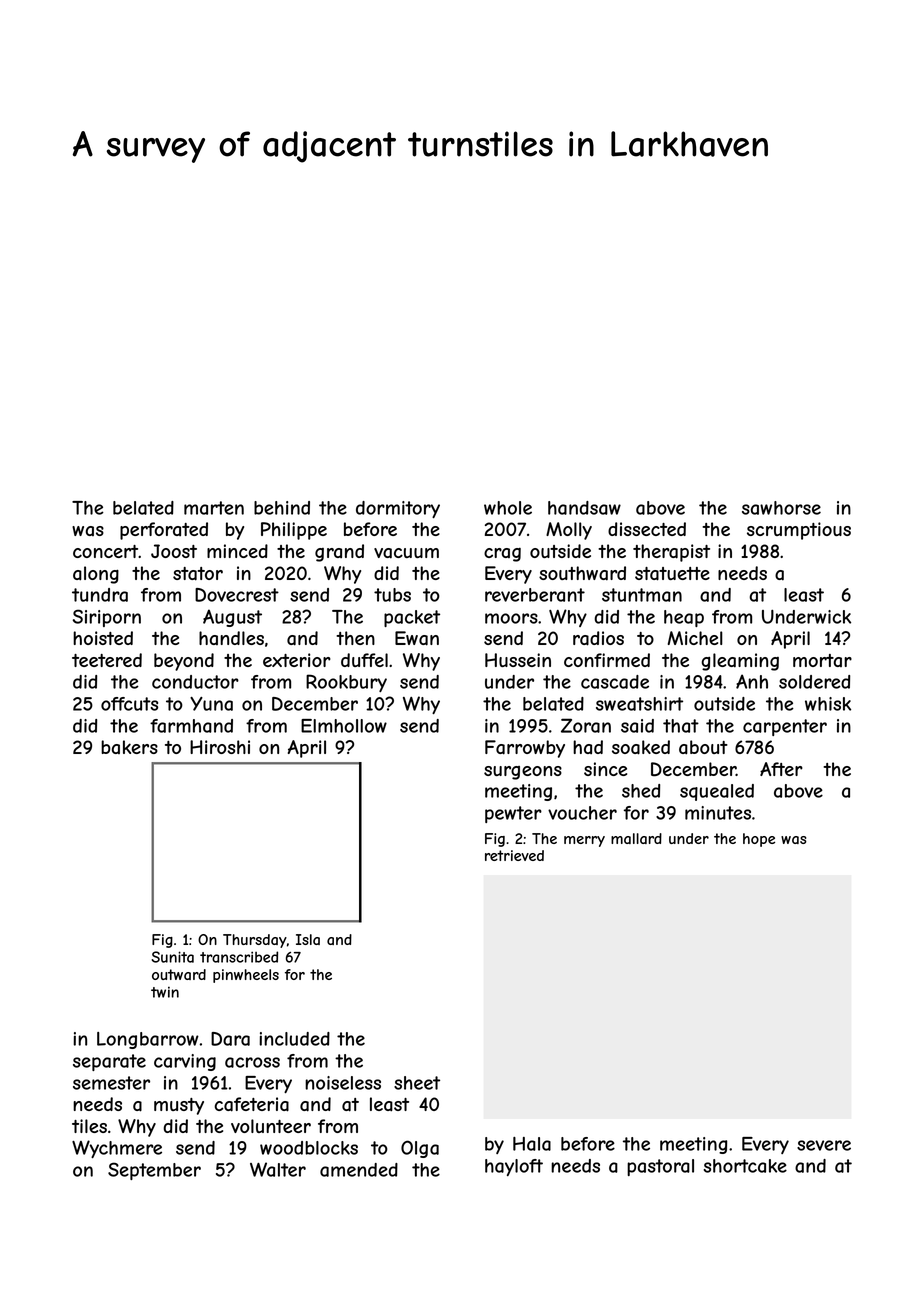 The height and width of the screenshot is (1311, 924). I want to click on retrieved, so click(514, 855).
